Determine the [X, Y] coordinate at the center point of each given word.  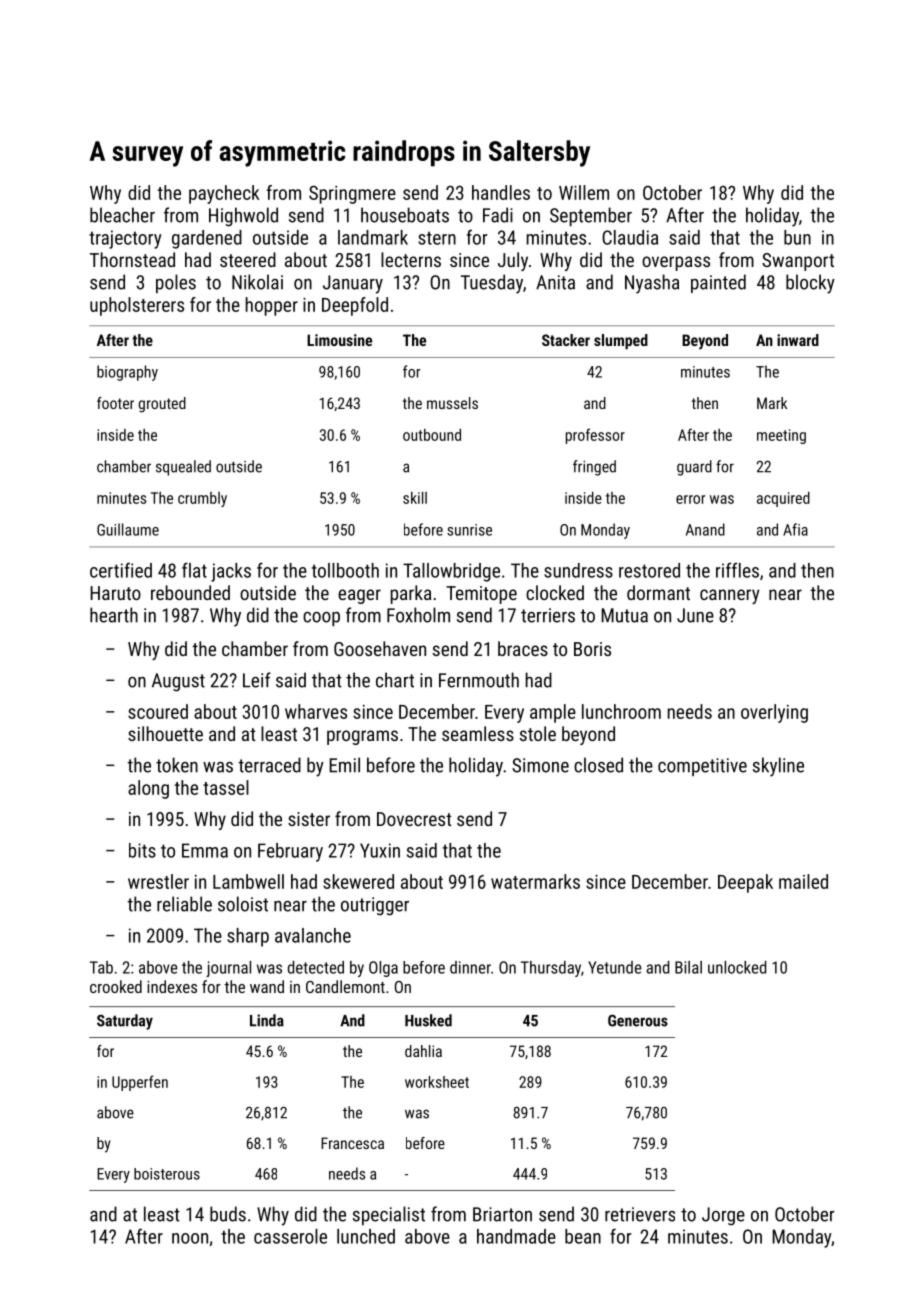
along [148, 789]
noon [190, 1238]
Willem [584, 192]
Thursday [551, 969]
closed [598, 765]
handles [501, 192]
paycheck [224, 194]
